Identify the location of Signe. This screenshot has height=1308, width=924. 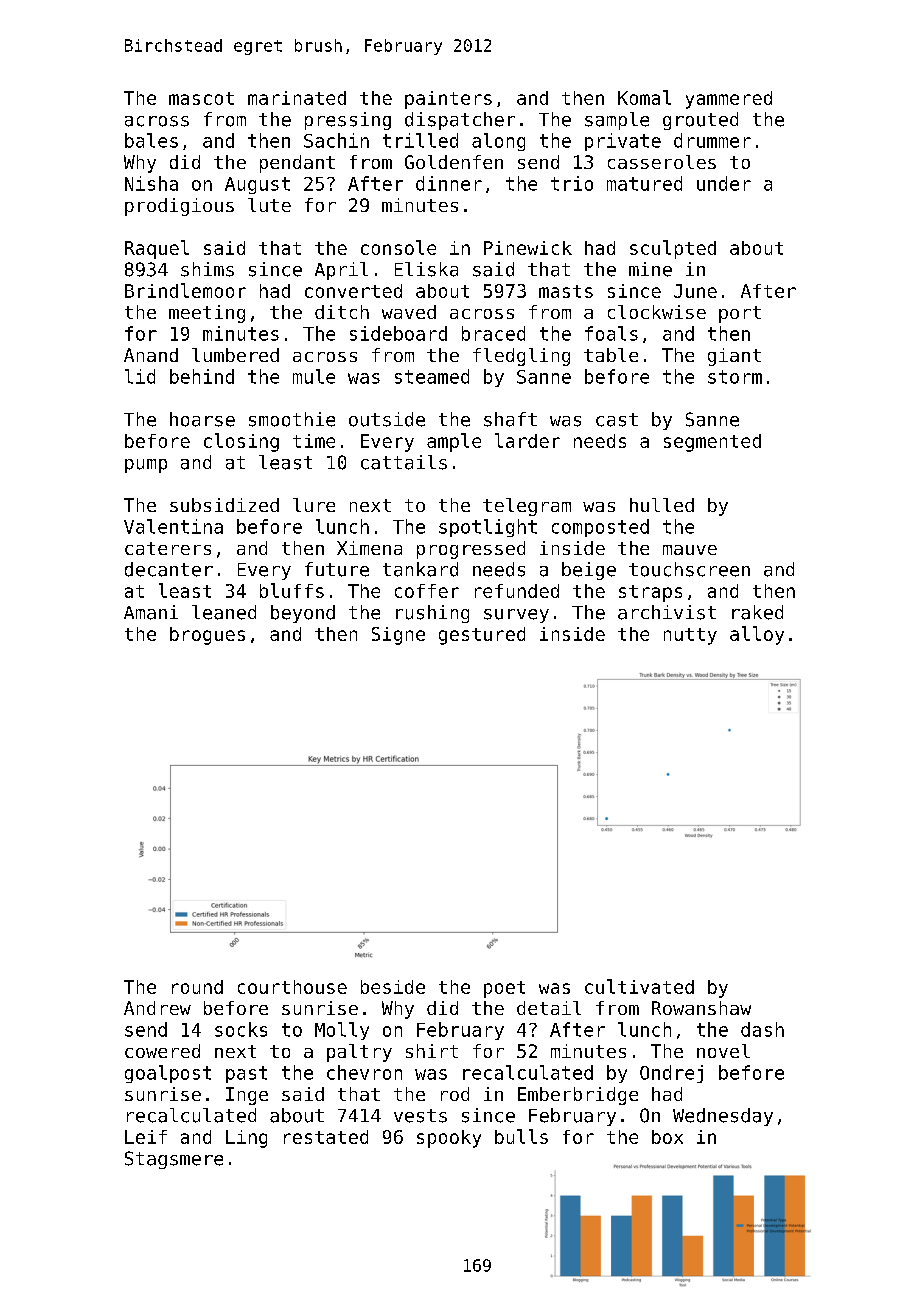
(398, 636).
